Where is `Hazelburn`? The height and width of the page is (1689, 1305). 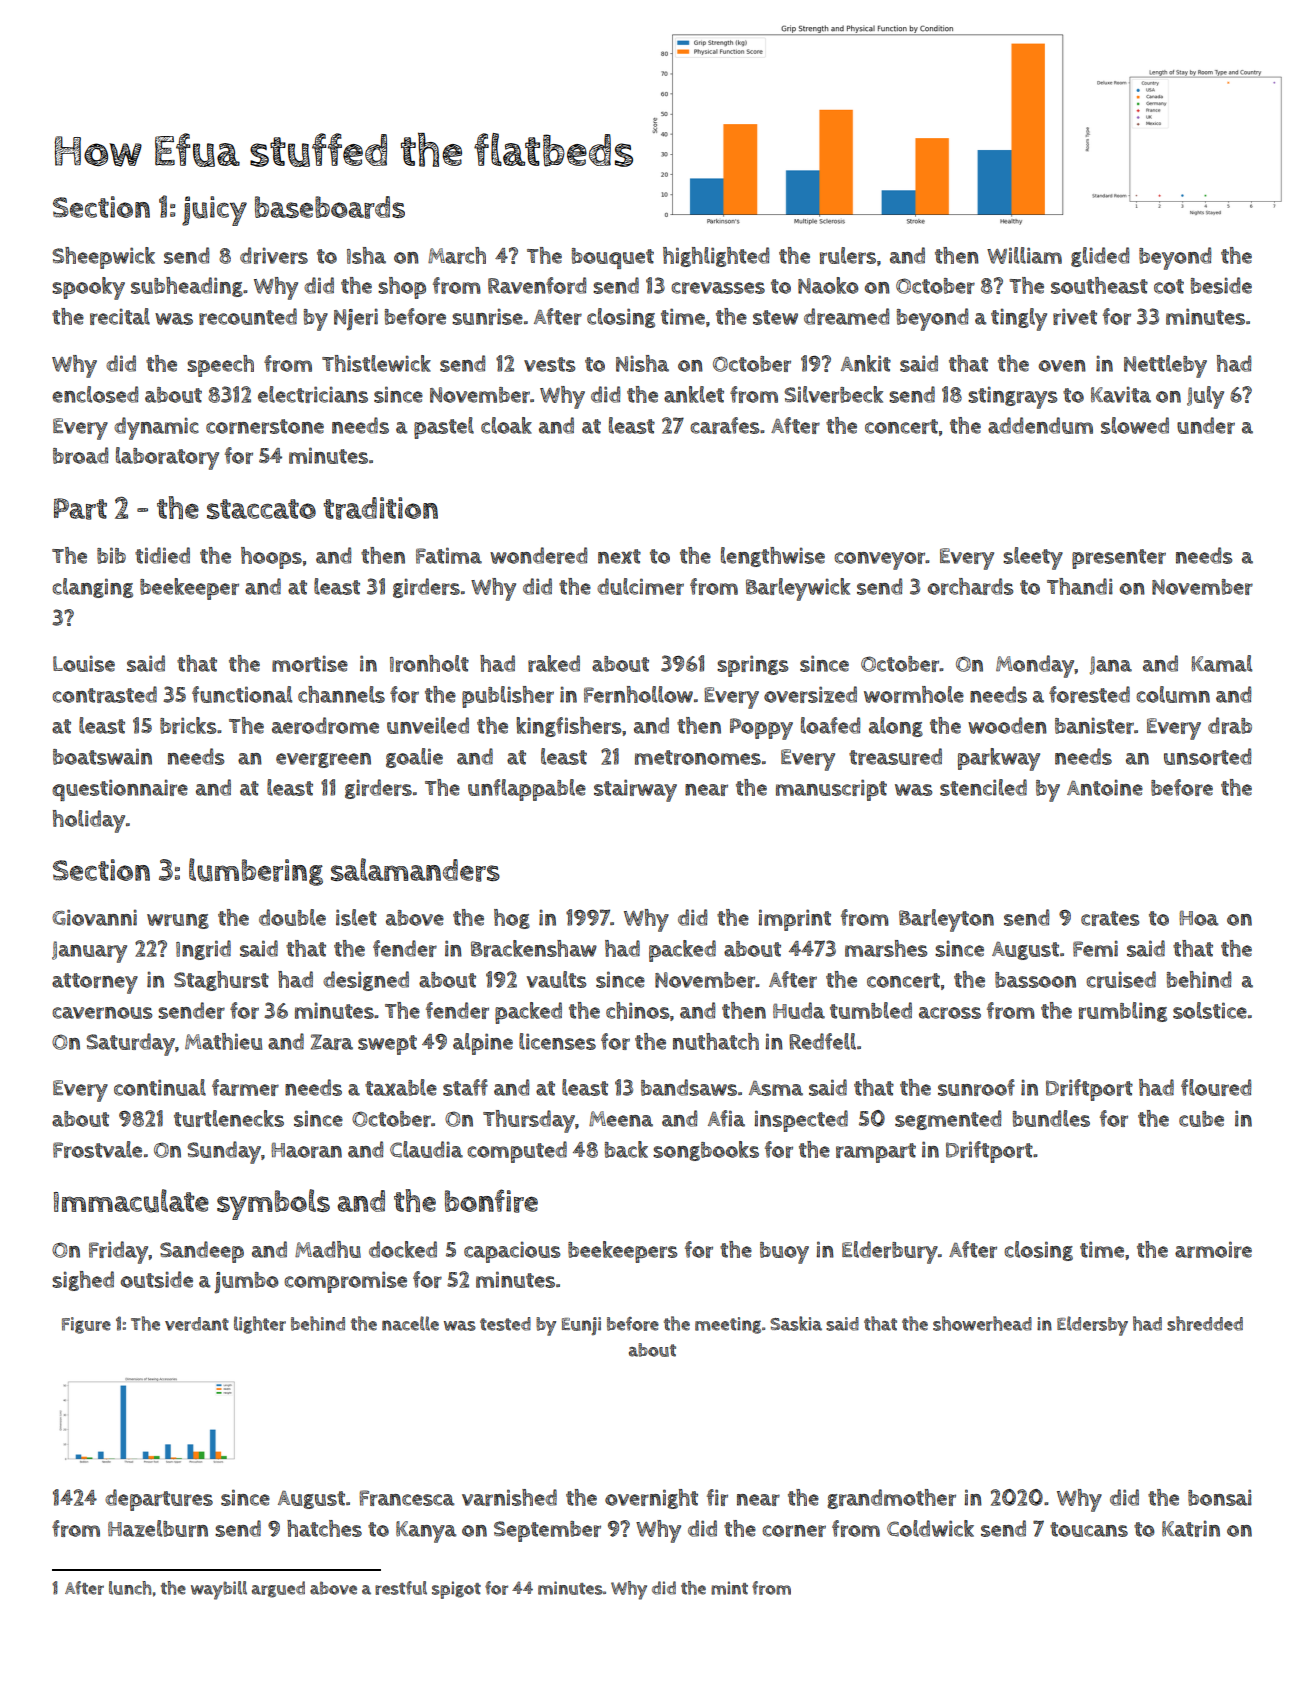
Hazelburn is located at coordinates (158, 1528).
